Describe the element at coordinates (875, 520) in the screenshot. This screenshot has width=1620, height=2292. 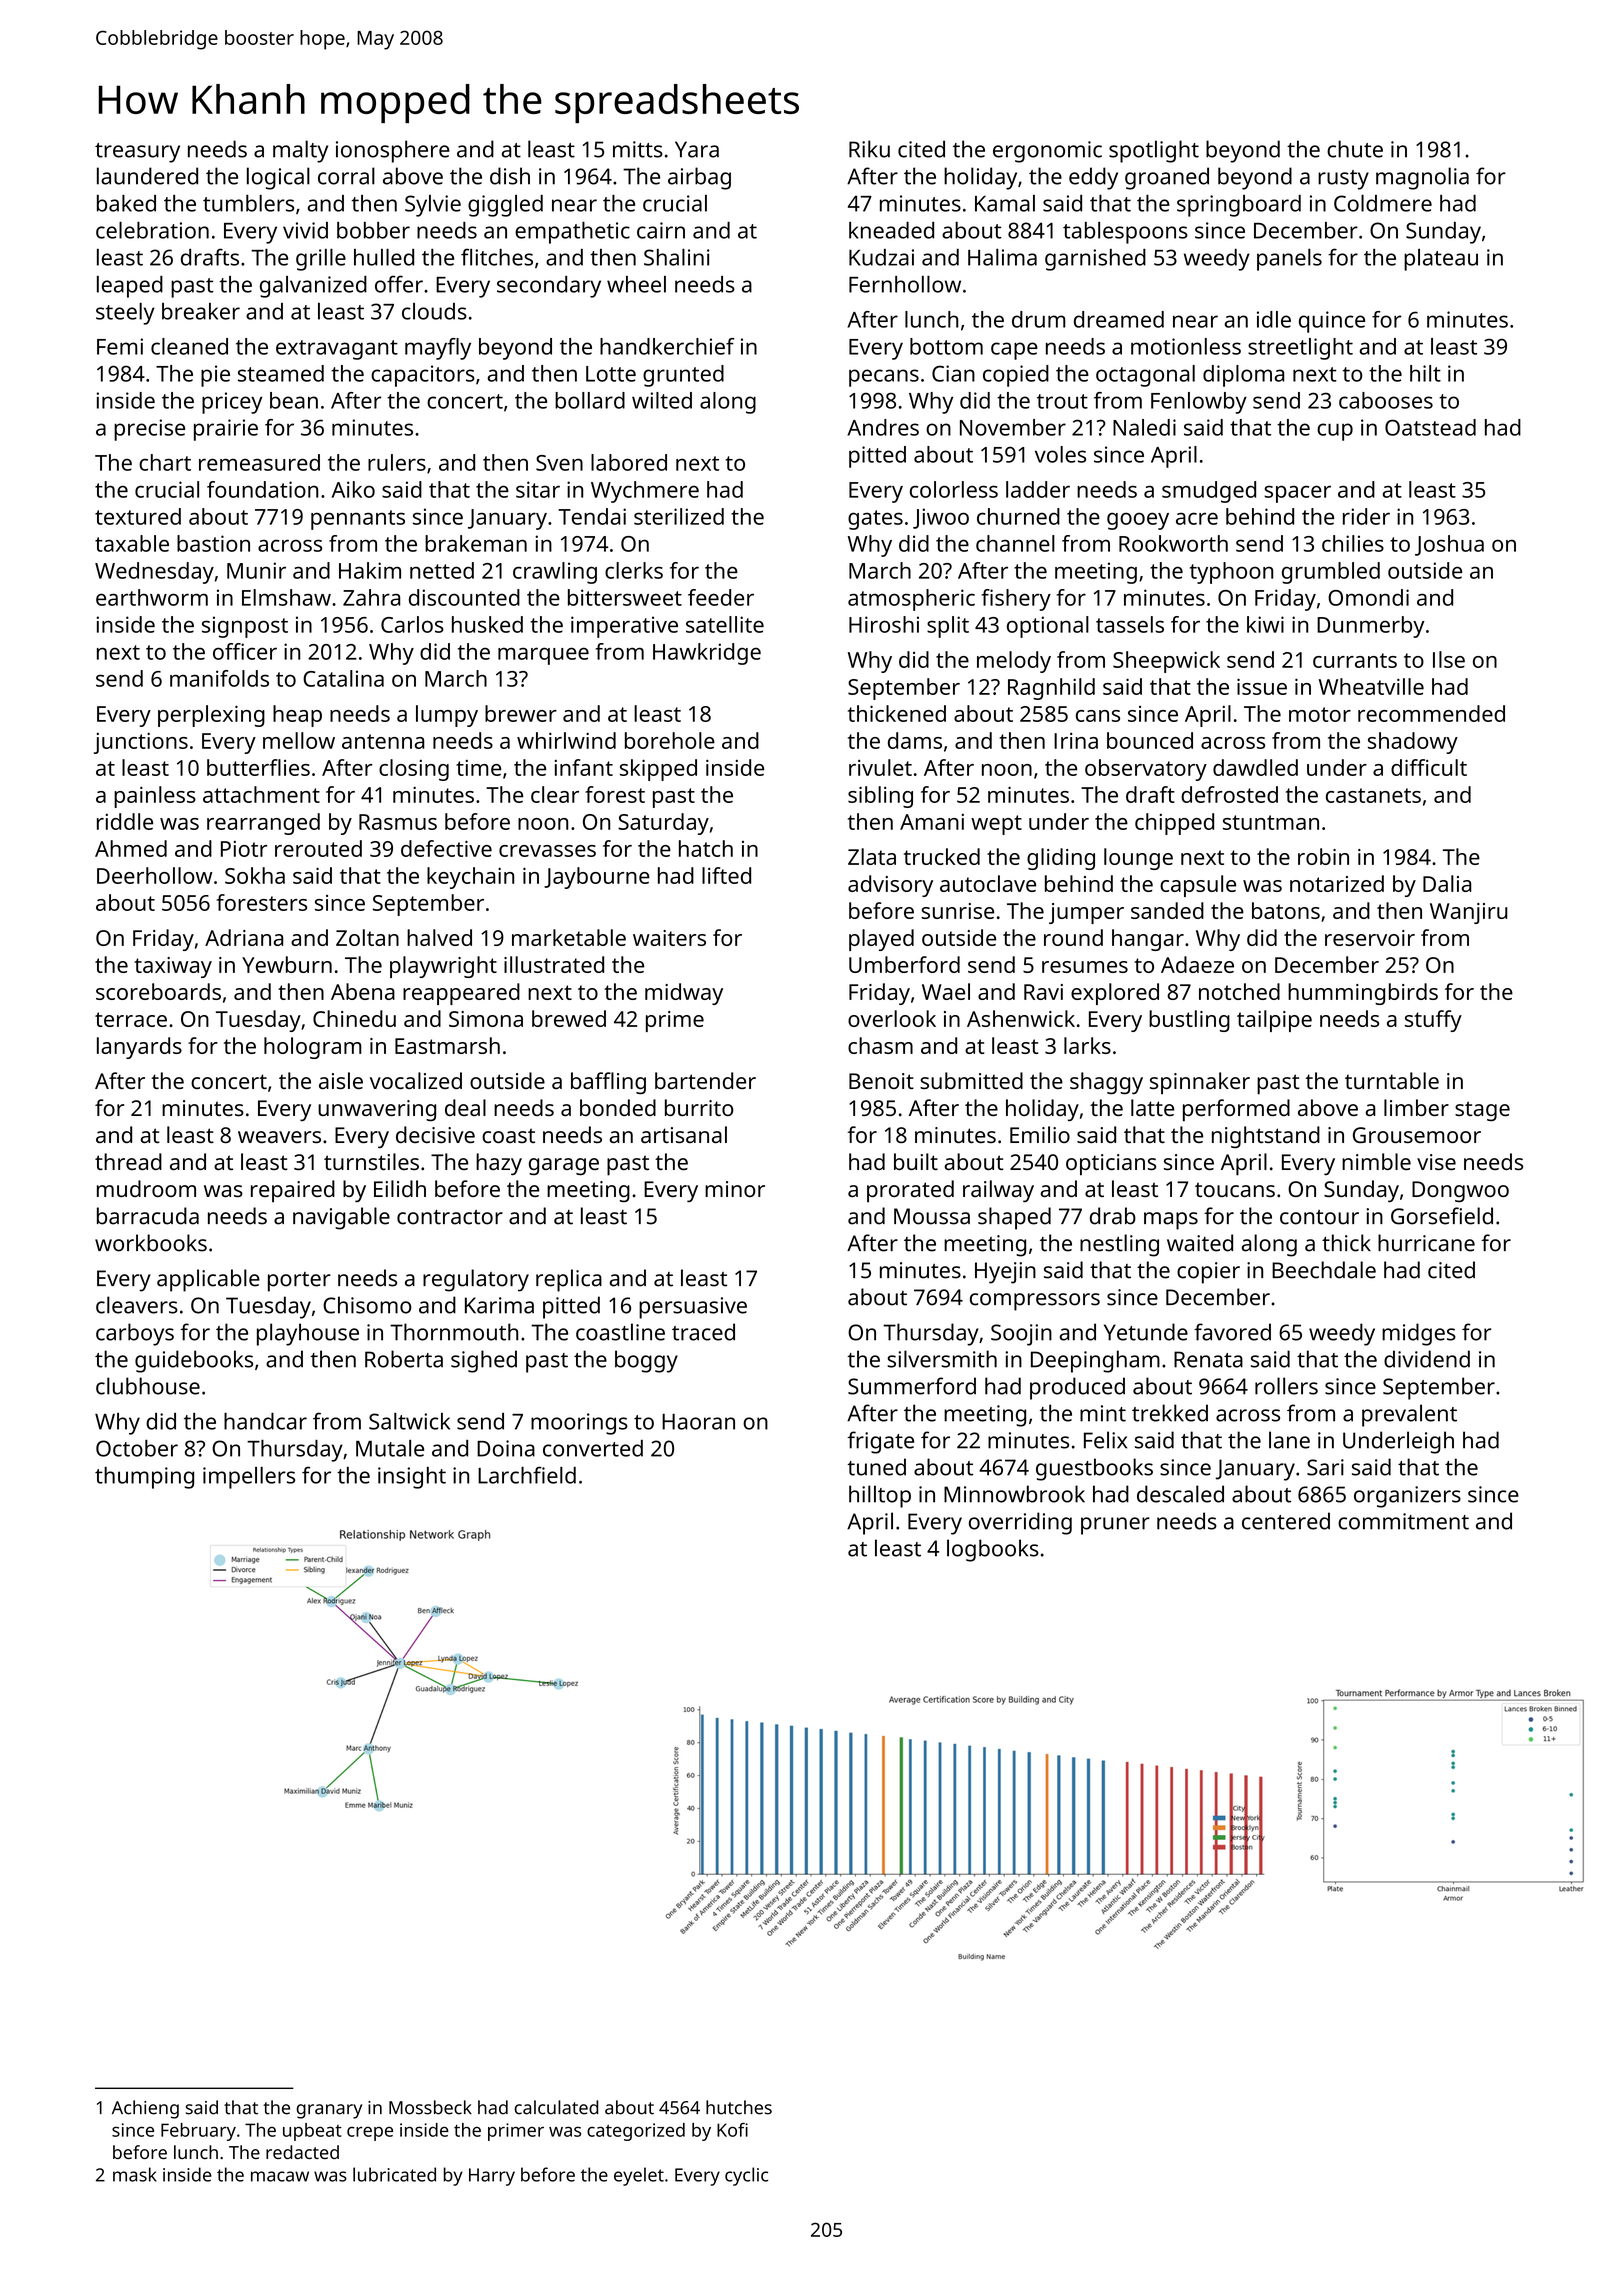
I see `gates` at that location.
